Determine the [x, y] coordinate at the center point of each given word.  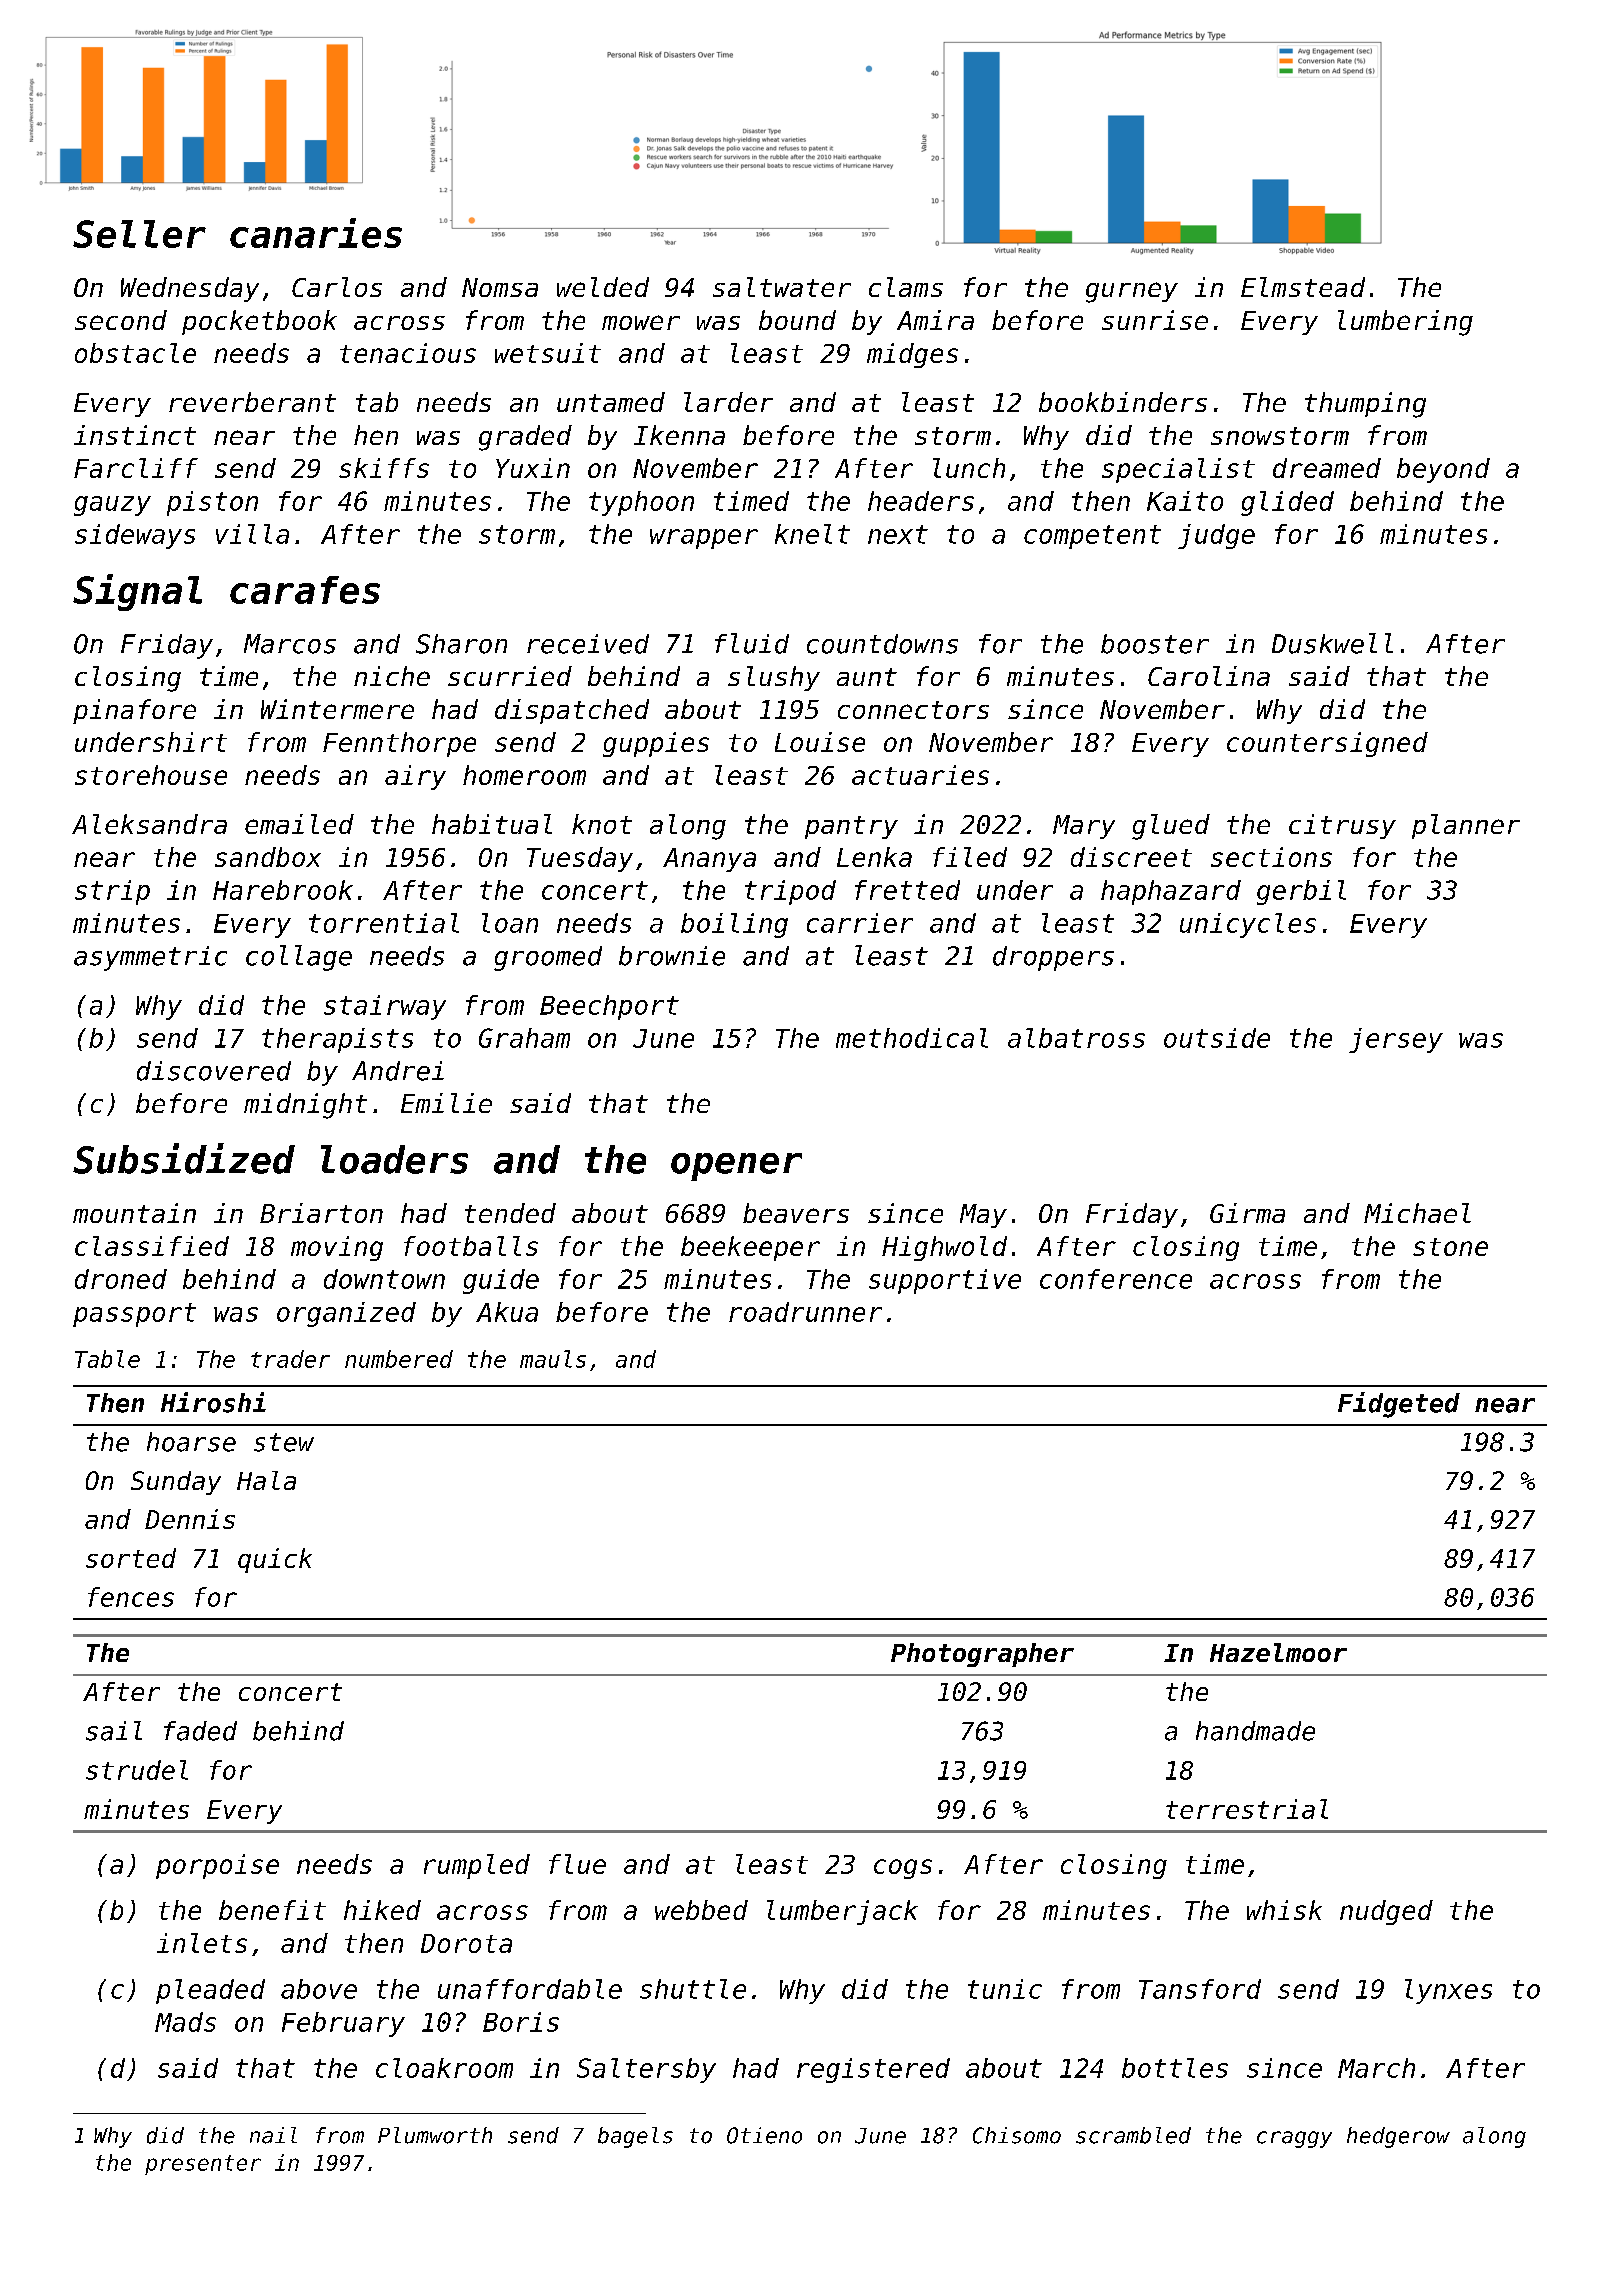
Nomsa [500, 287]
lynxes [1448, 1991]
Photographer [982, 1655]
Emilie [446, 1103]
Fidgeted [1399, 1405]
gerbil [1301, 892]
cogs [903, 1869]
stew [284, 1442]
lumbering [1405, 323]
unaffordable [530, 1989]
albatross [1076, 1038]
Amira [935, 320]
